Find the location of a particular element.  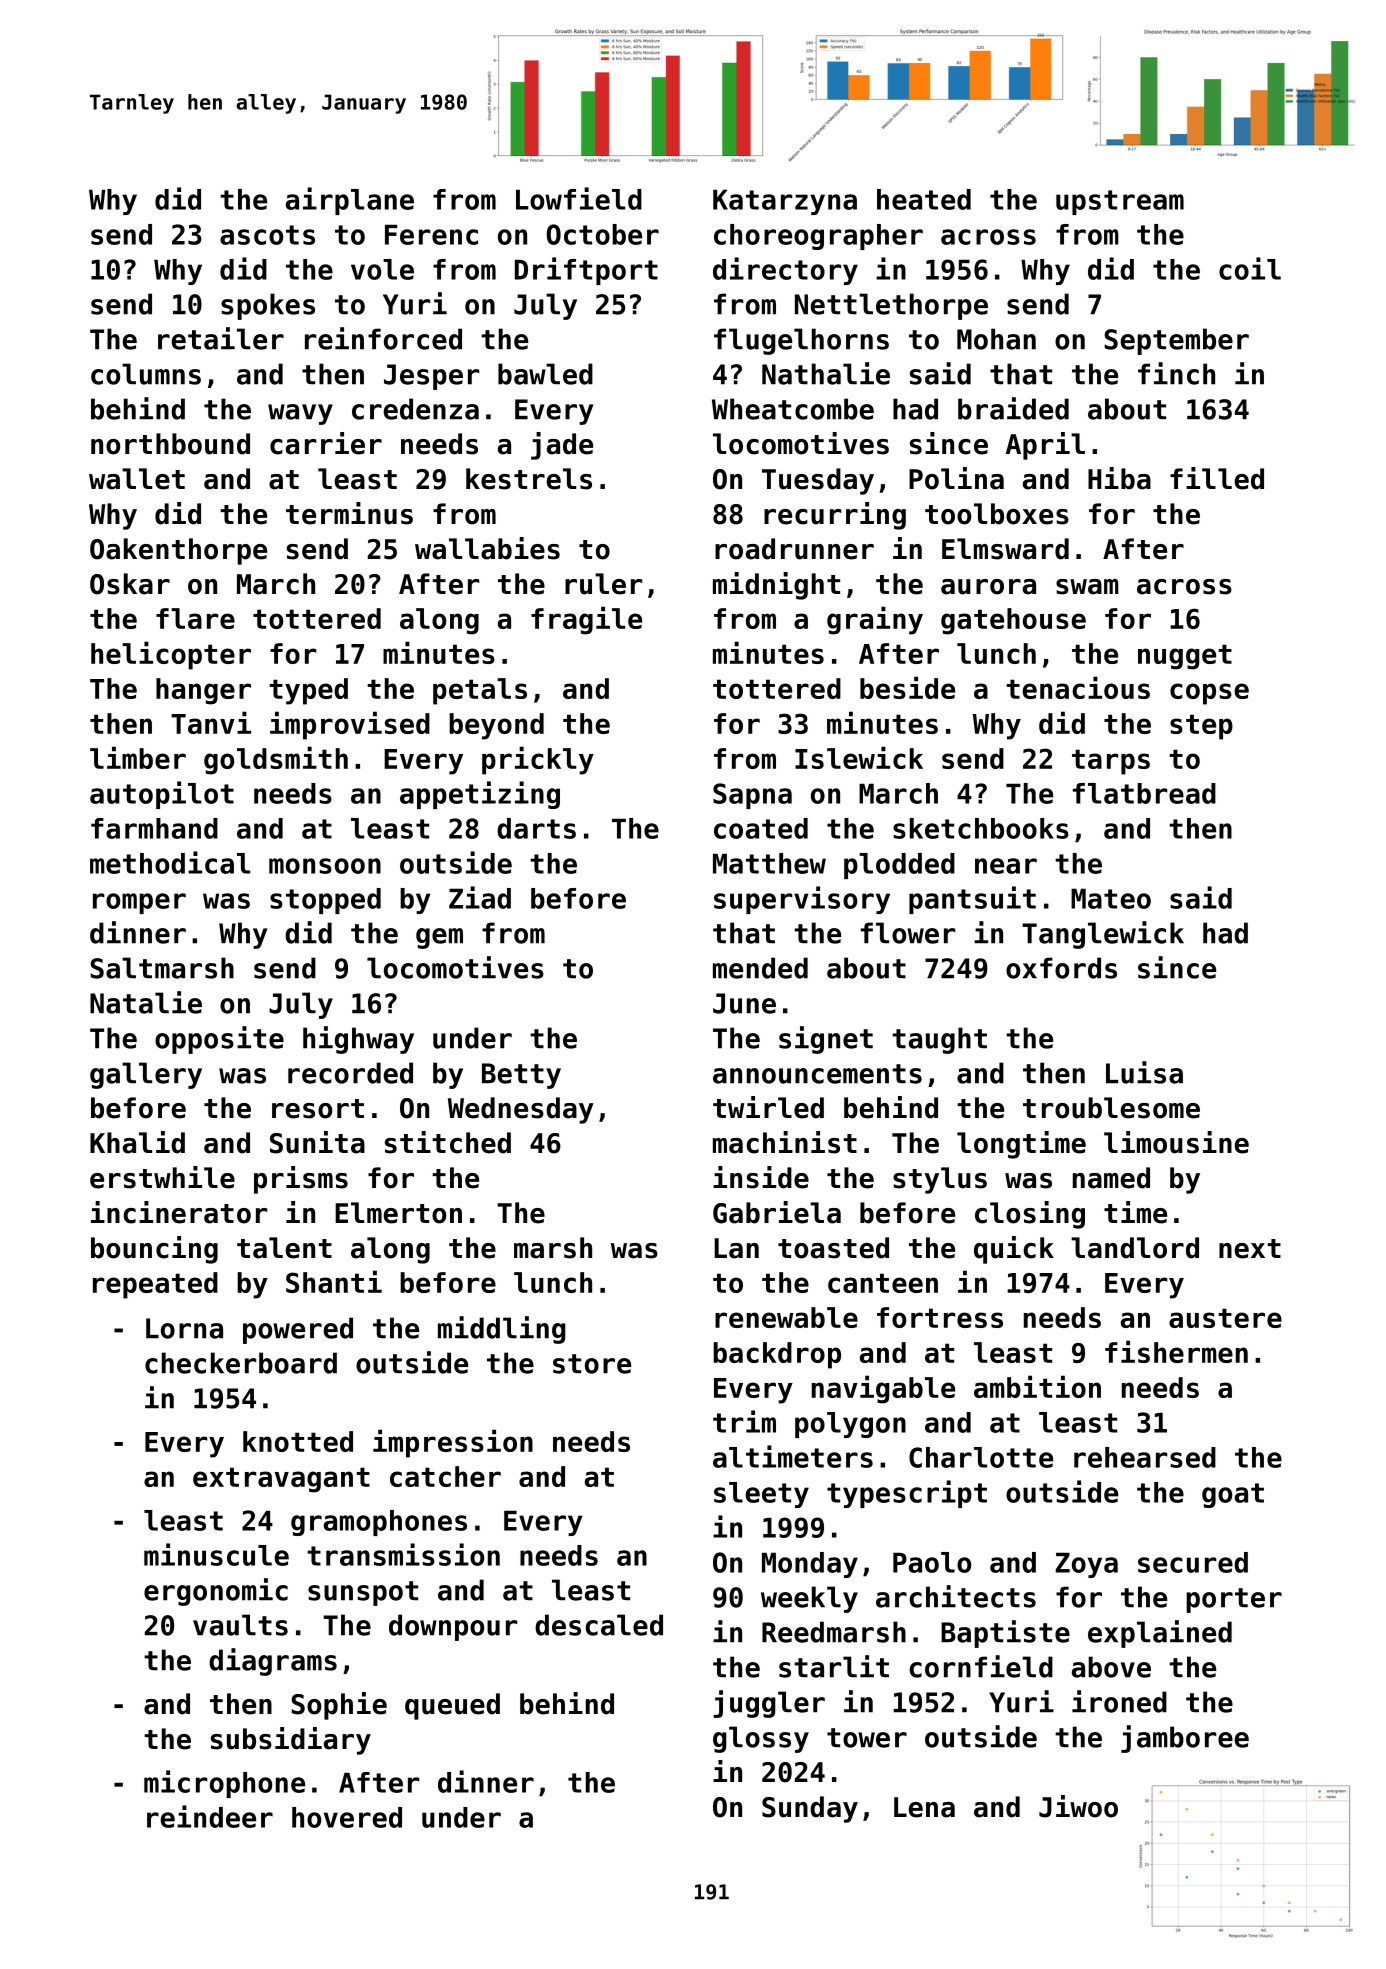

prisms is located at coordinates (301, 1180).
